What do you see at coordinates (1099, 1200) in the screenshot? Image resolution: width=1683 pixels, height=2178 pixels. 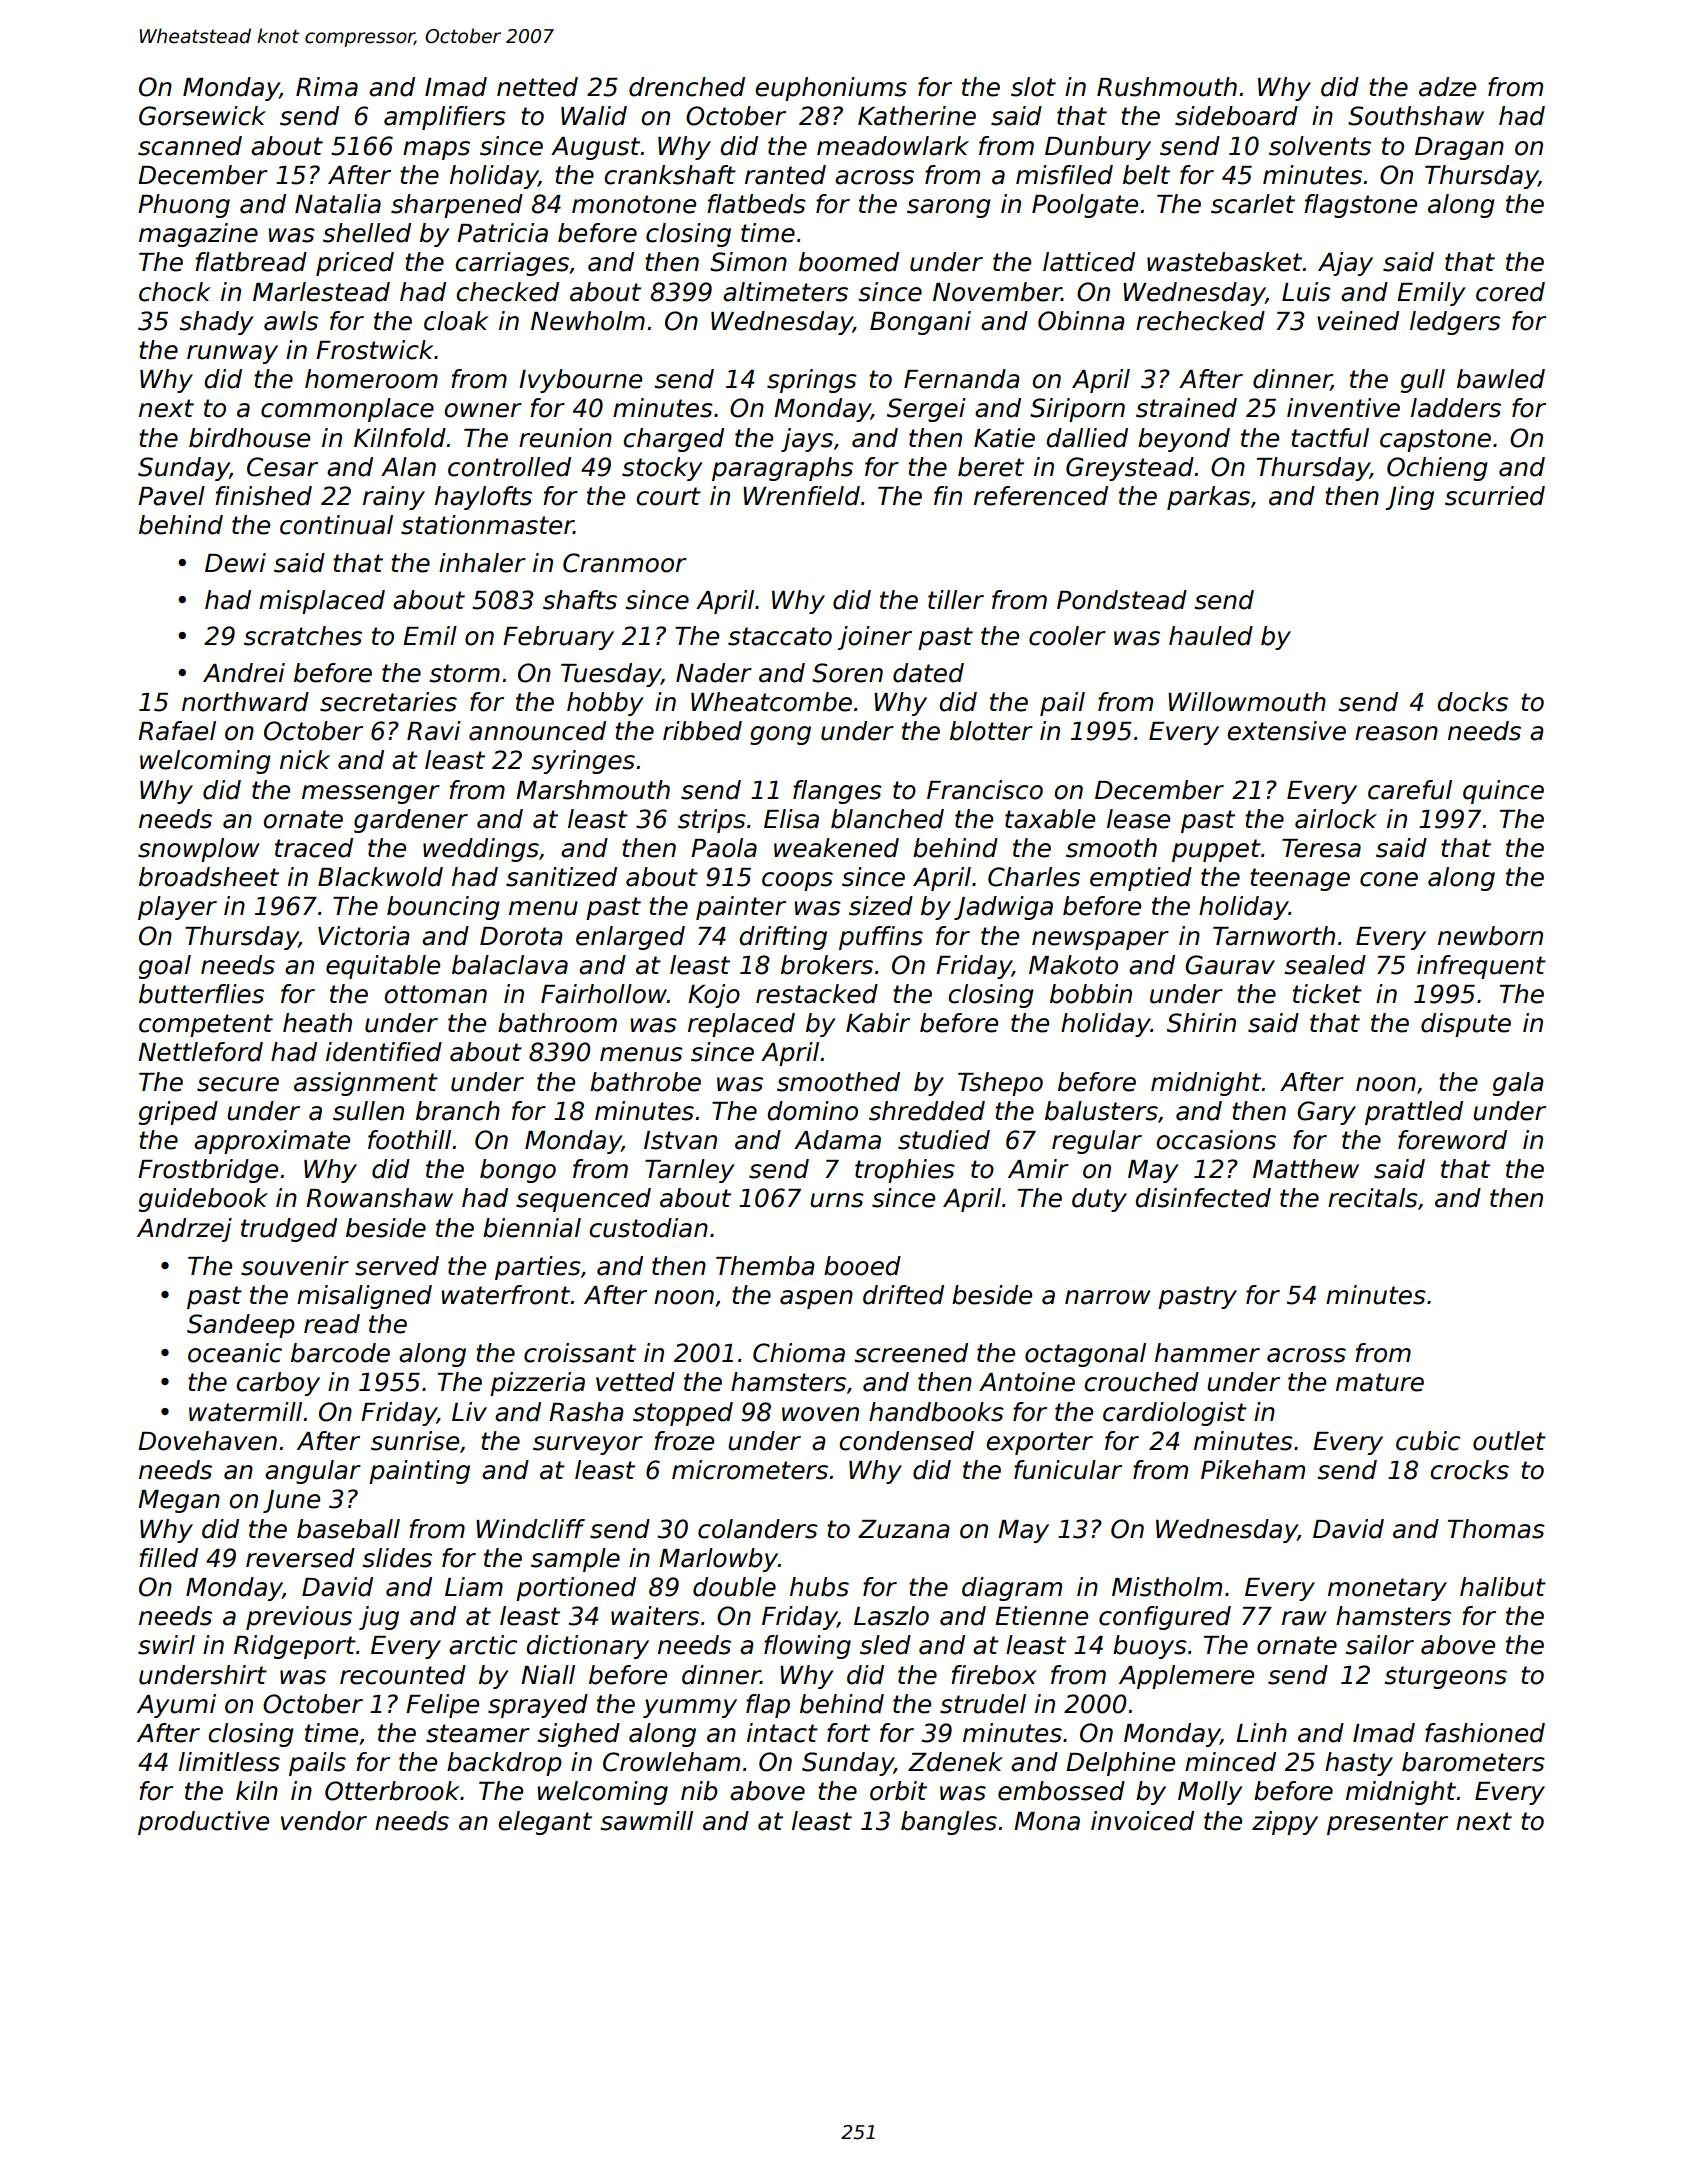 I see `duty` at bounding box center [1099, 1200].
